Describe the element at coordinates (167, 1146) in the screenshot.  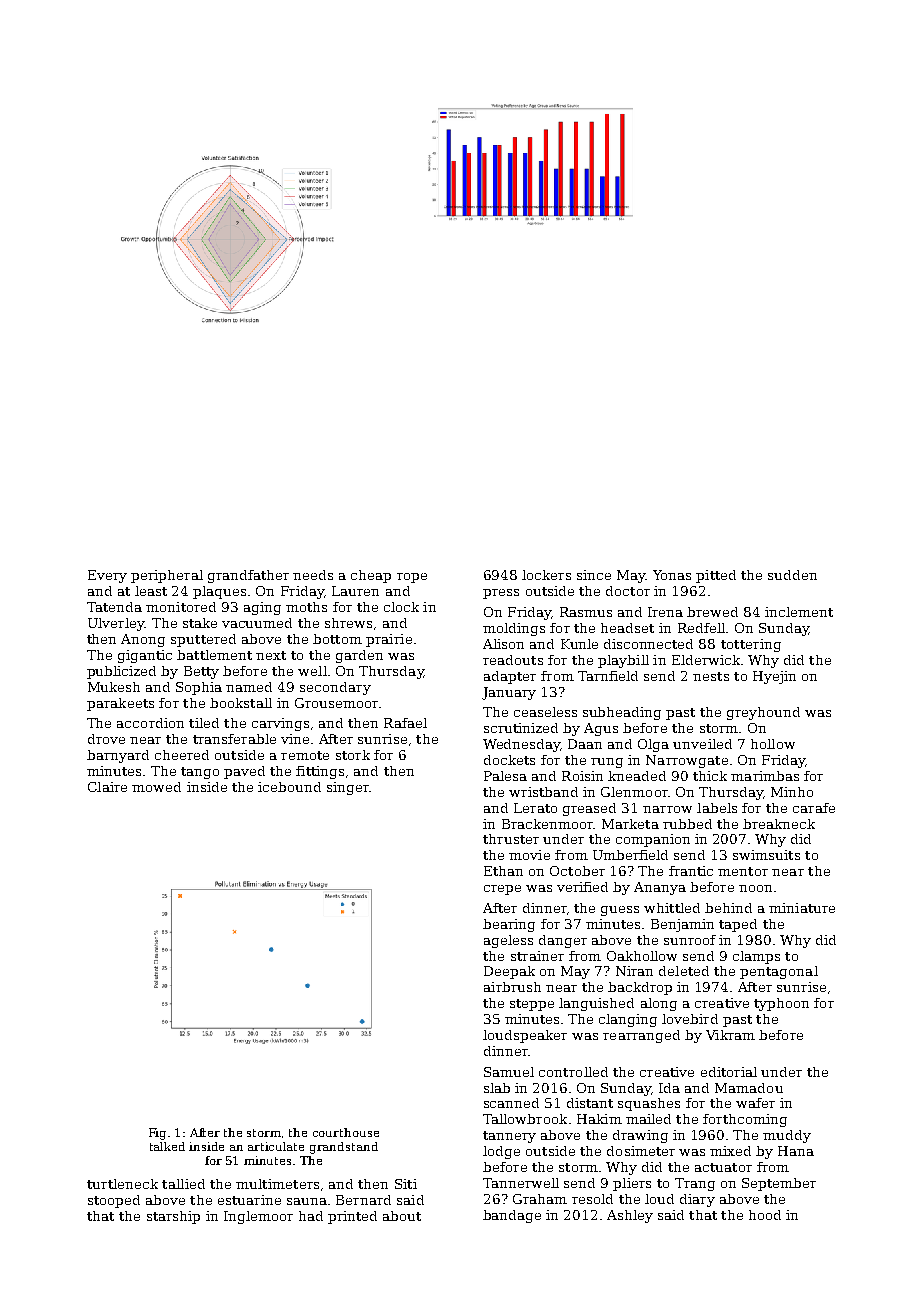
I see `talked` at that location.
